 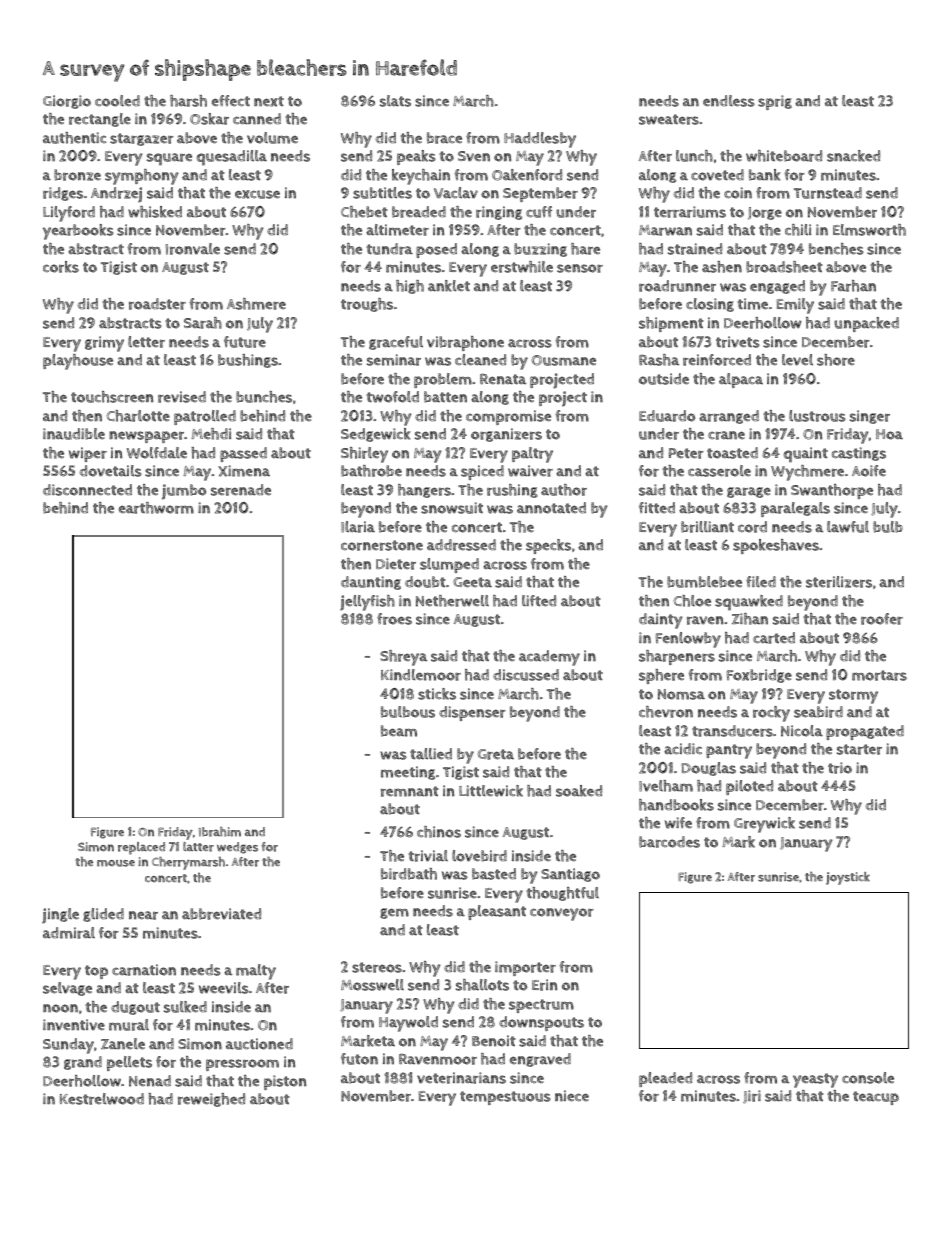 What do you see at coordinates (764, 825) in the document?
I see `Greywick` at bounding box center [764, 825].
